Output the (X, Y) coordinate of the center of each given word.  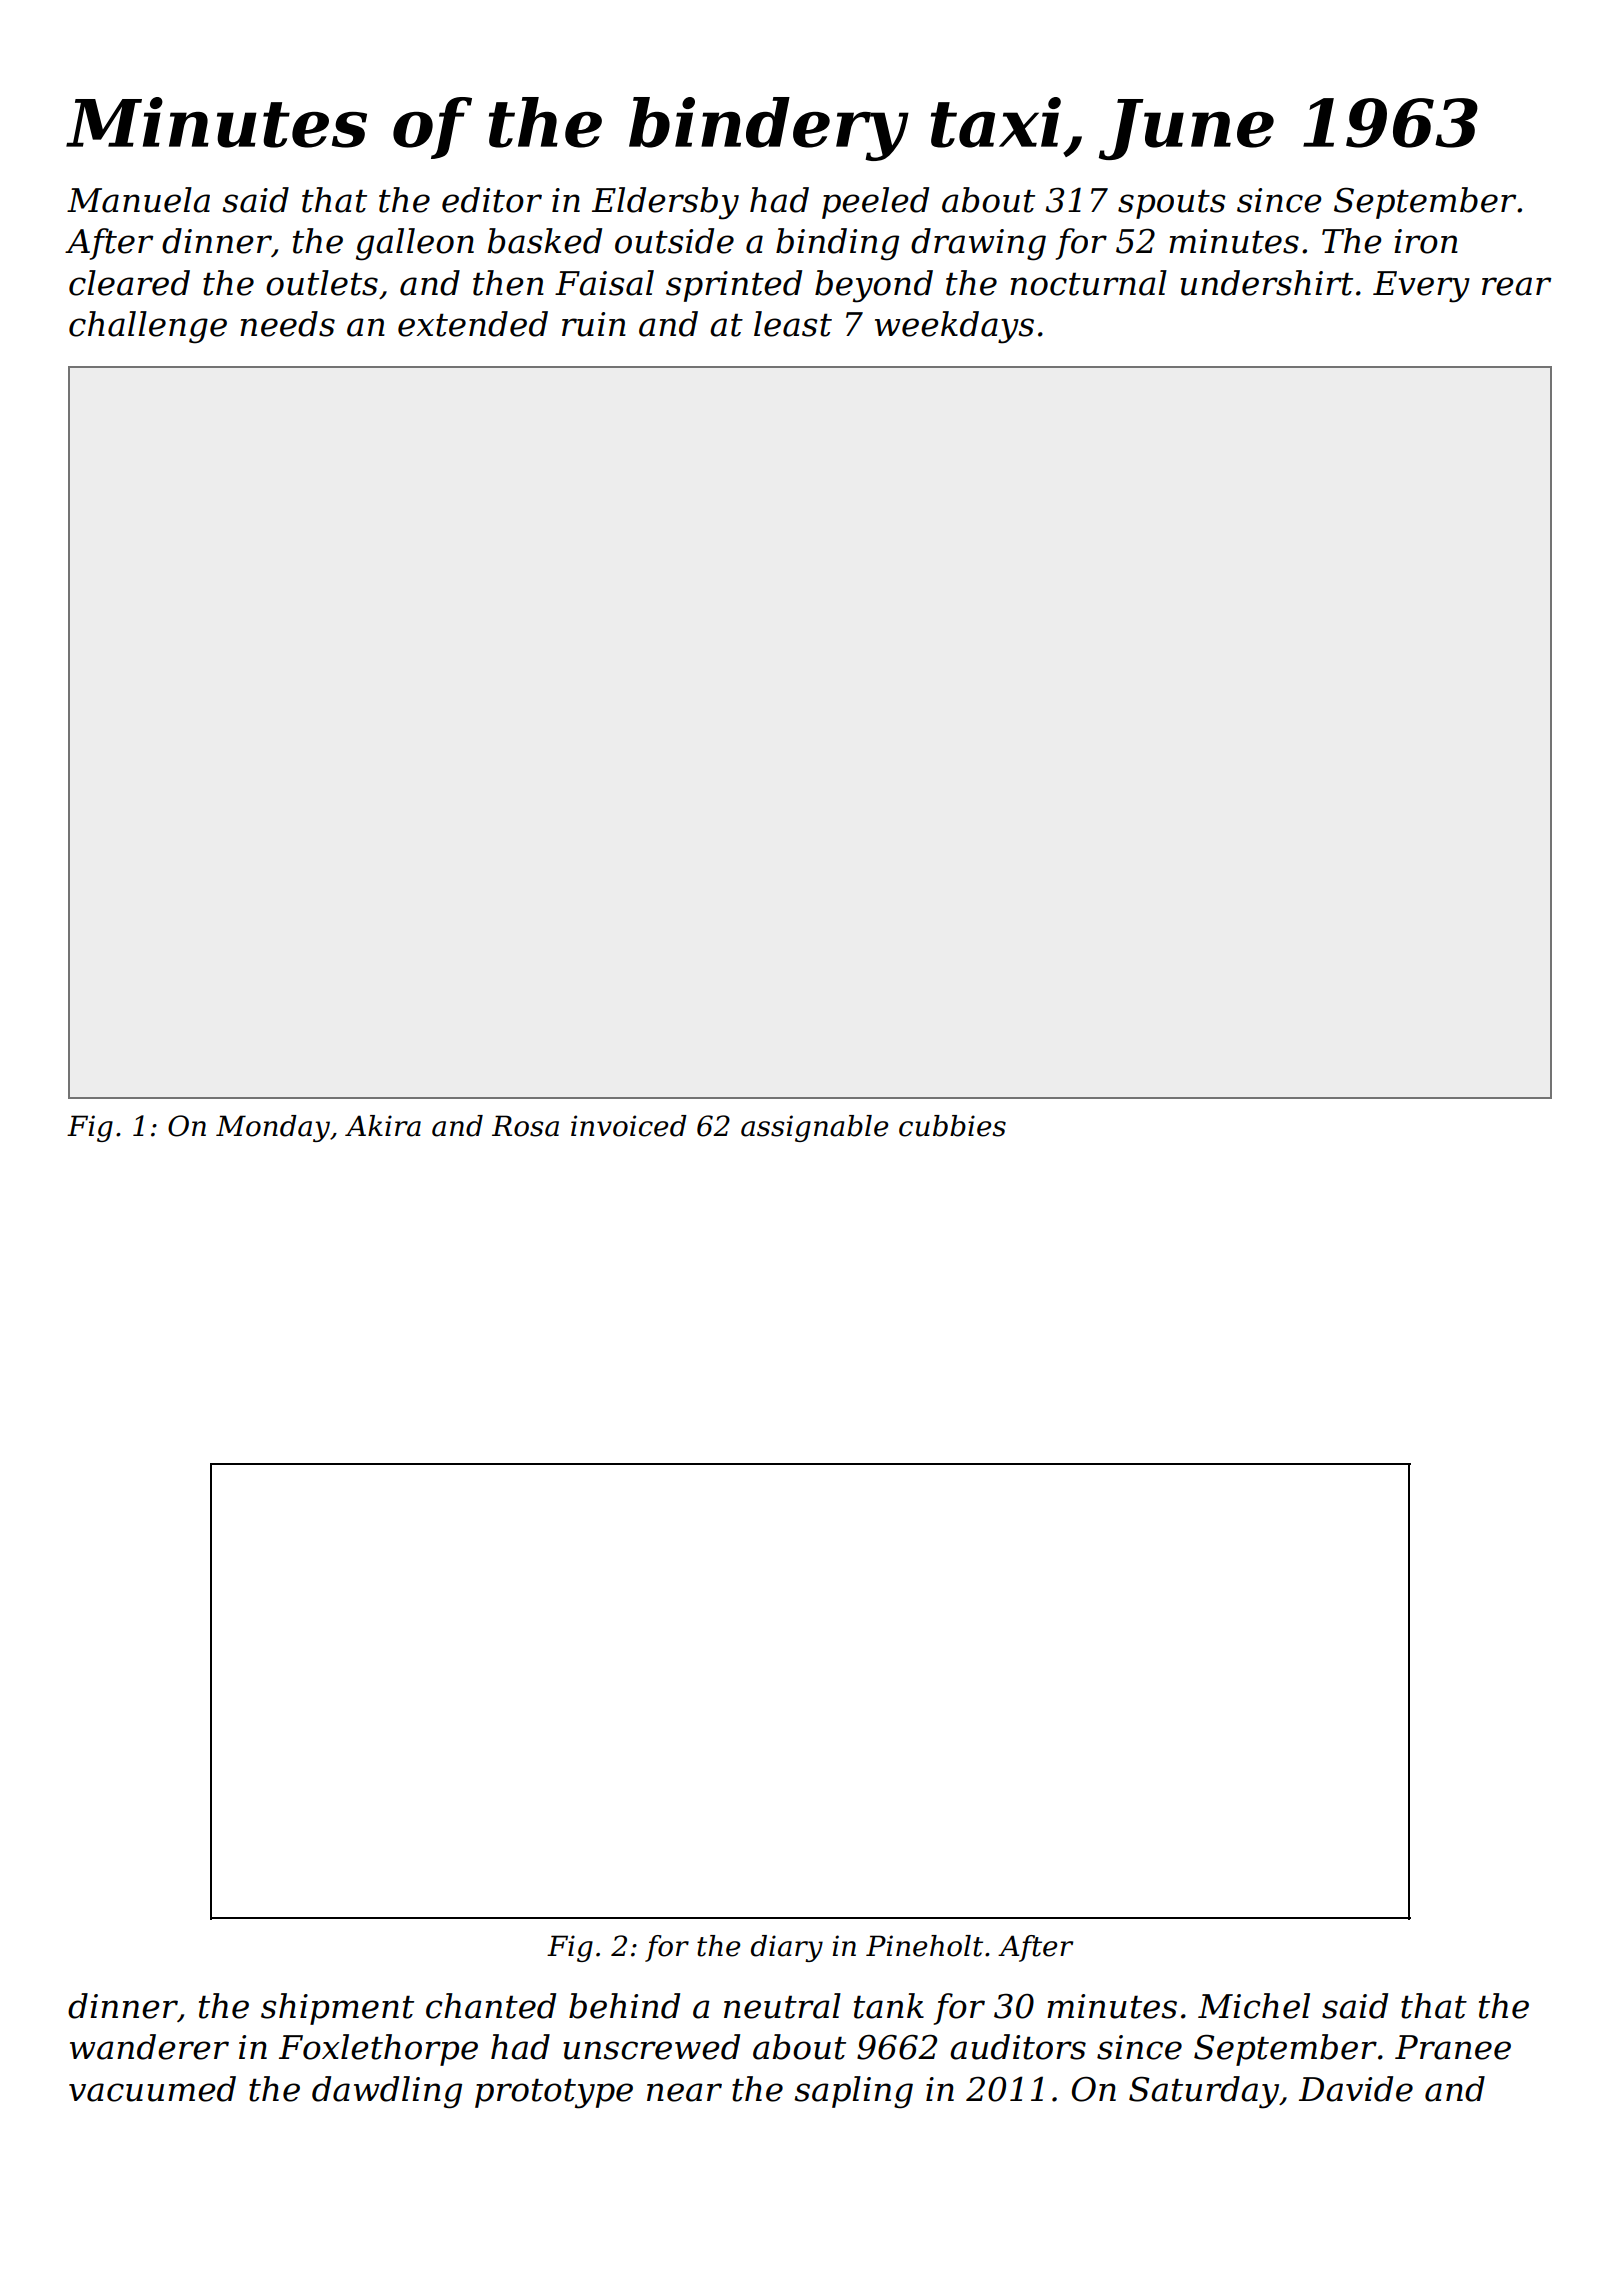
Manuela (138, 200)
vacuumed (152, 2089)
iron (1426, 241)
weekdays (954, 327)
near (684, 2092)
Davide (1356, 2089)
